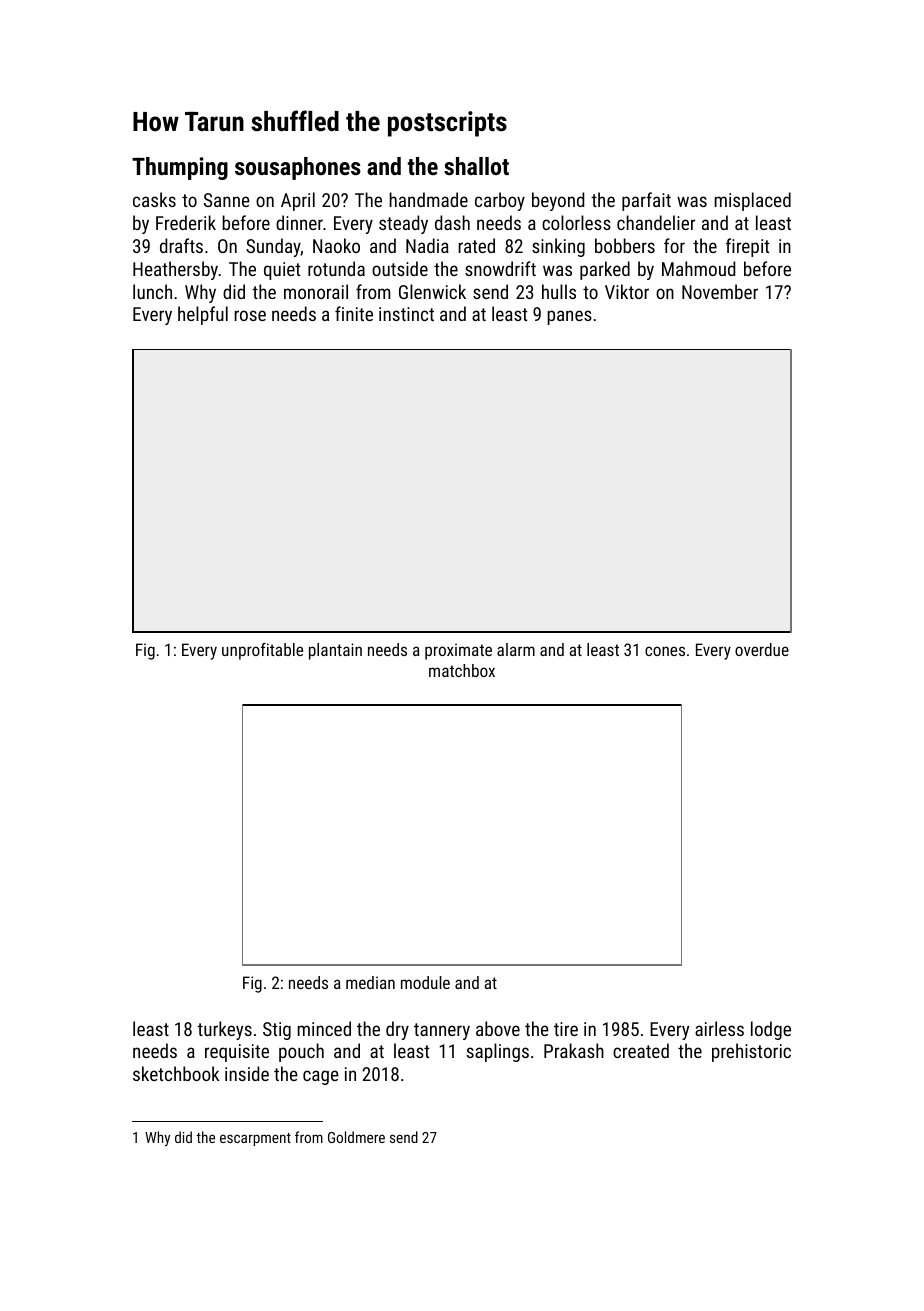  What do you see at coordinates (180, 168) in the screenshot?
I see `Thumping` at bounding box center [180, 168].
